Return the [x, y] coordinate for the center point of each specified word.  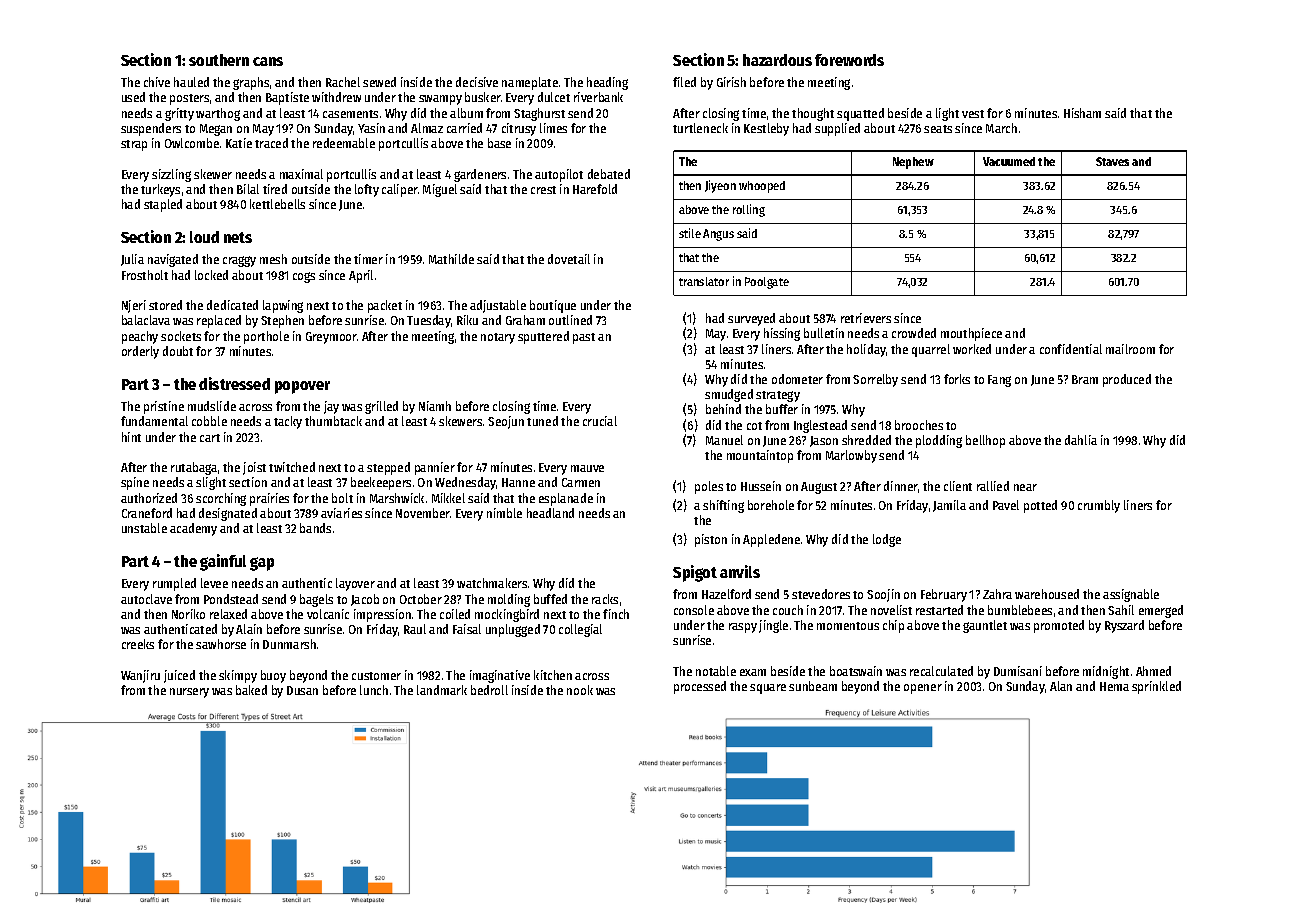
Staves [1112, 161]
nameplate [530, 83]
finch [616, 614]
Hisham [1082, 113]
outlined [570, 320]
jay [331, 407]
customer [376, 676]
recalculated [941, 671]
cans [268, 61]
